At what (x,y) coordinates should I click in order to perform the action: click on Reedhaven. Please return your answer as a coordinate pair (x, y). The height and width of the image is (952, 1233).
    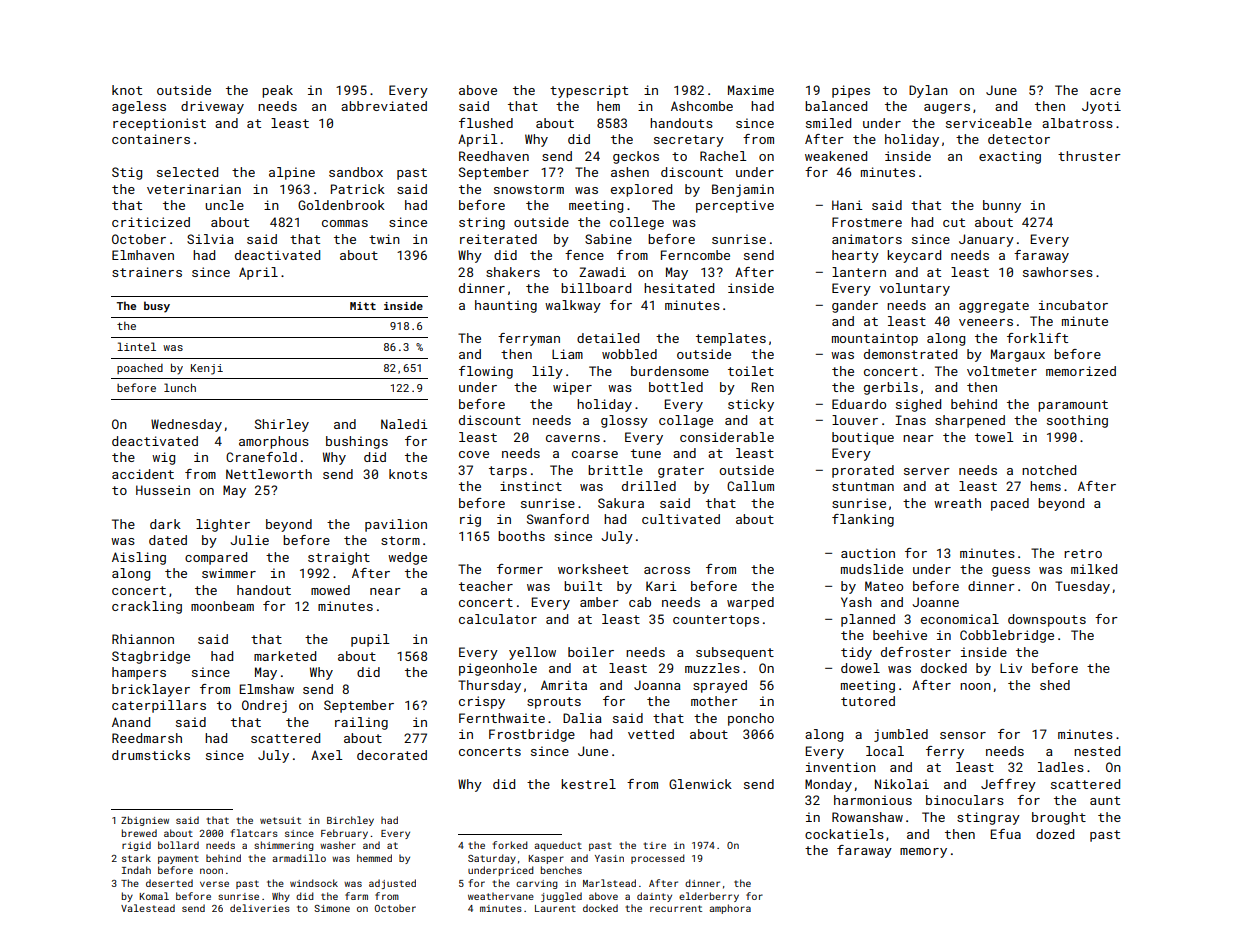
    Looking at the image, I should click on (494, 156).
